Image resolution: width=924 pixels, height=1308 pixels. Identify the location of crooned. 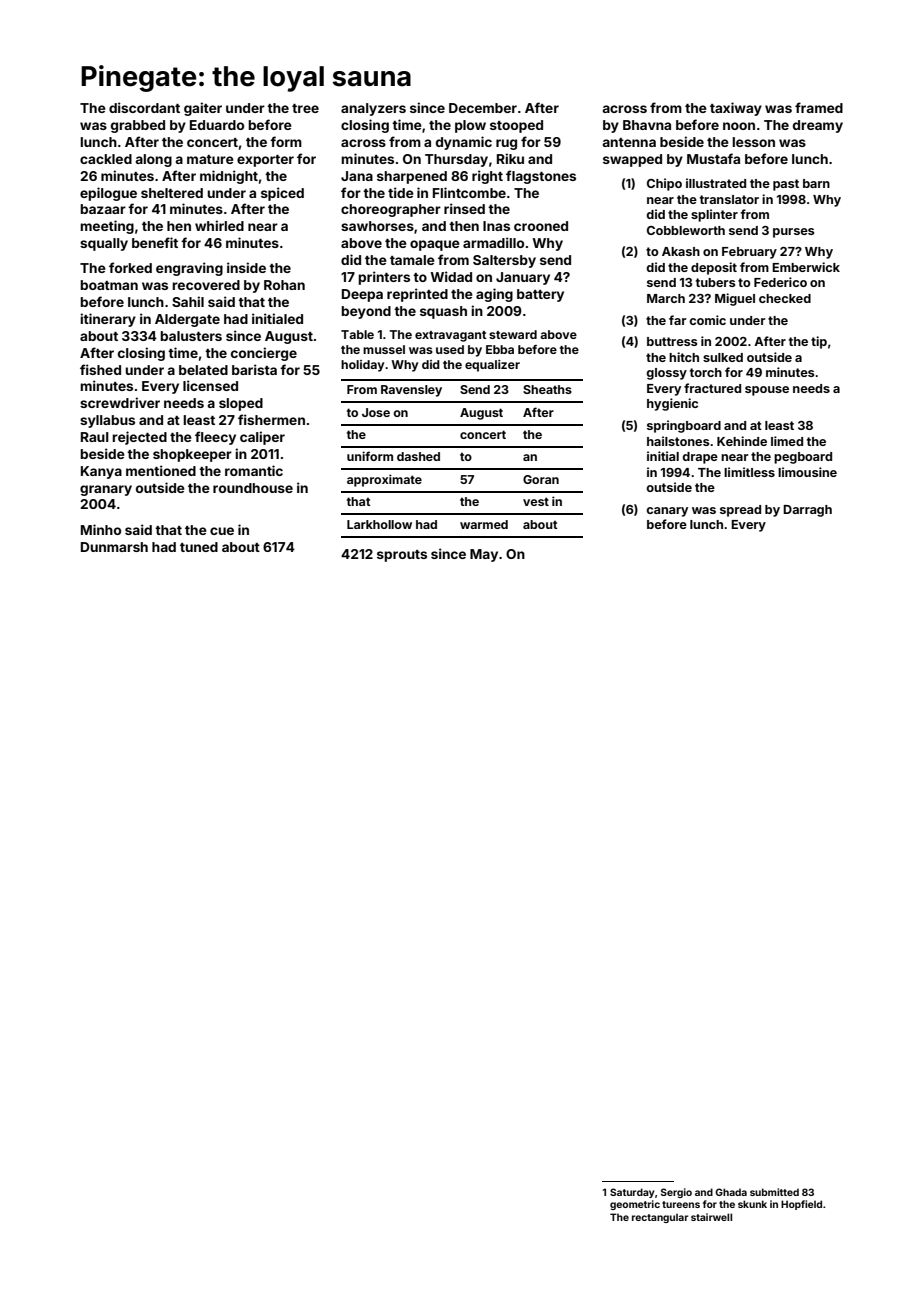
(541, 226).
